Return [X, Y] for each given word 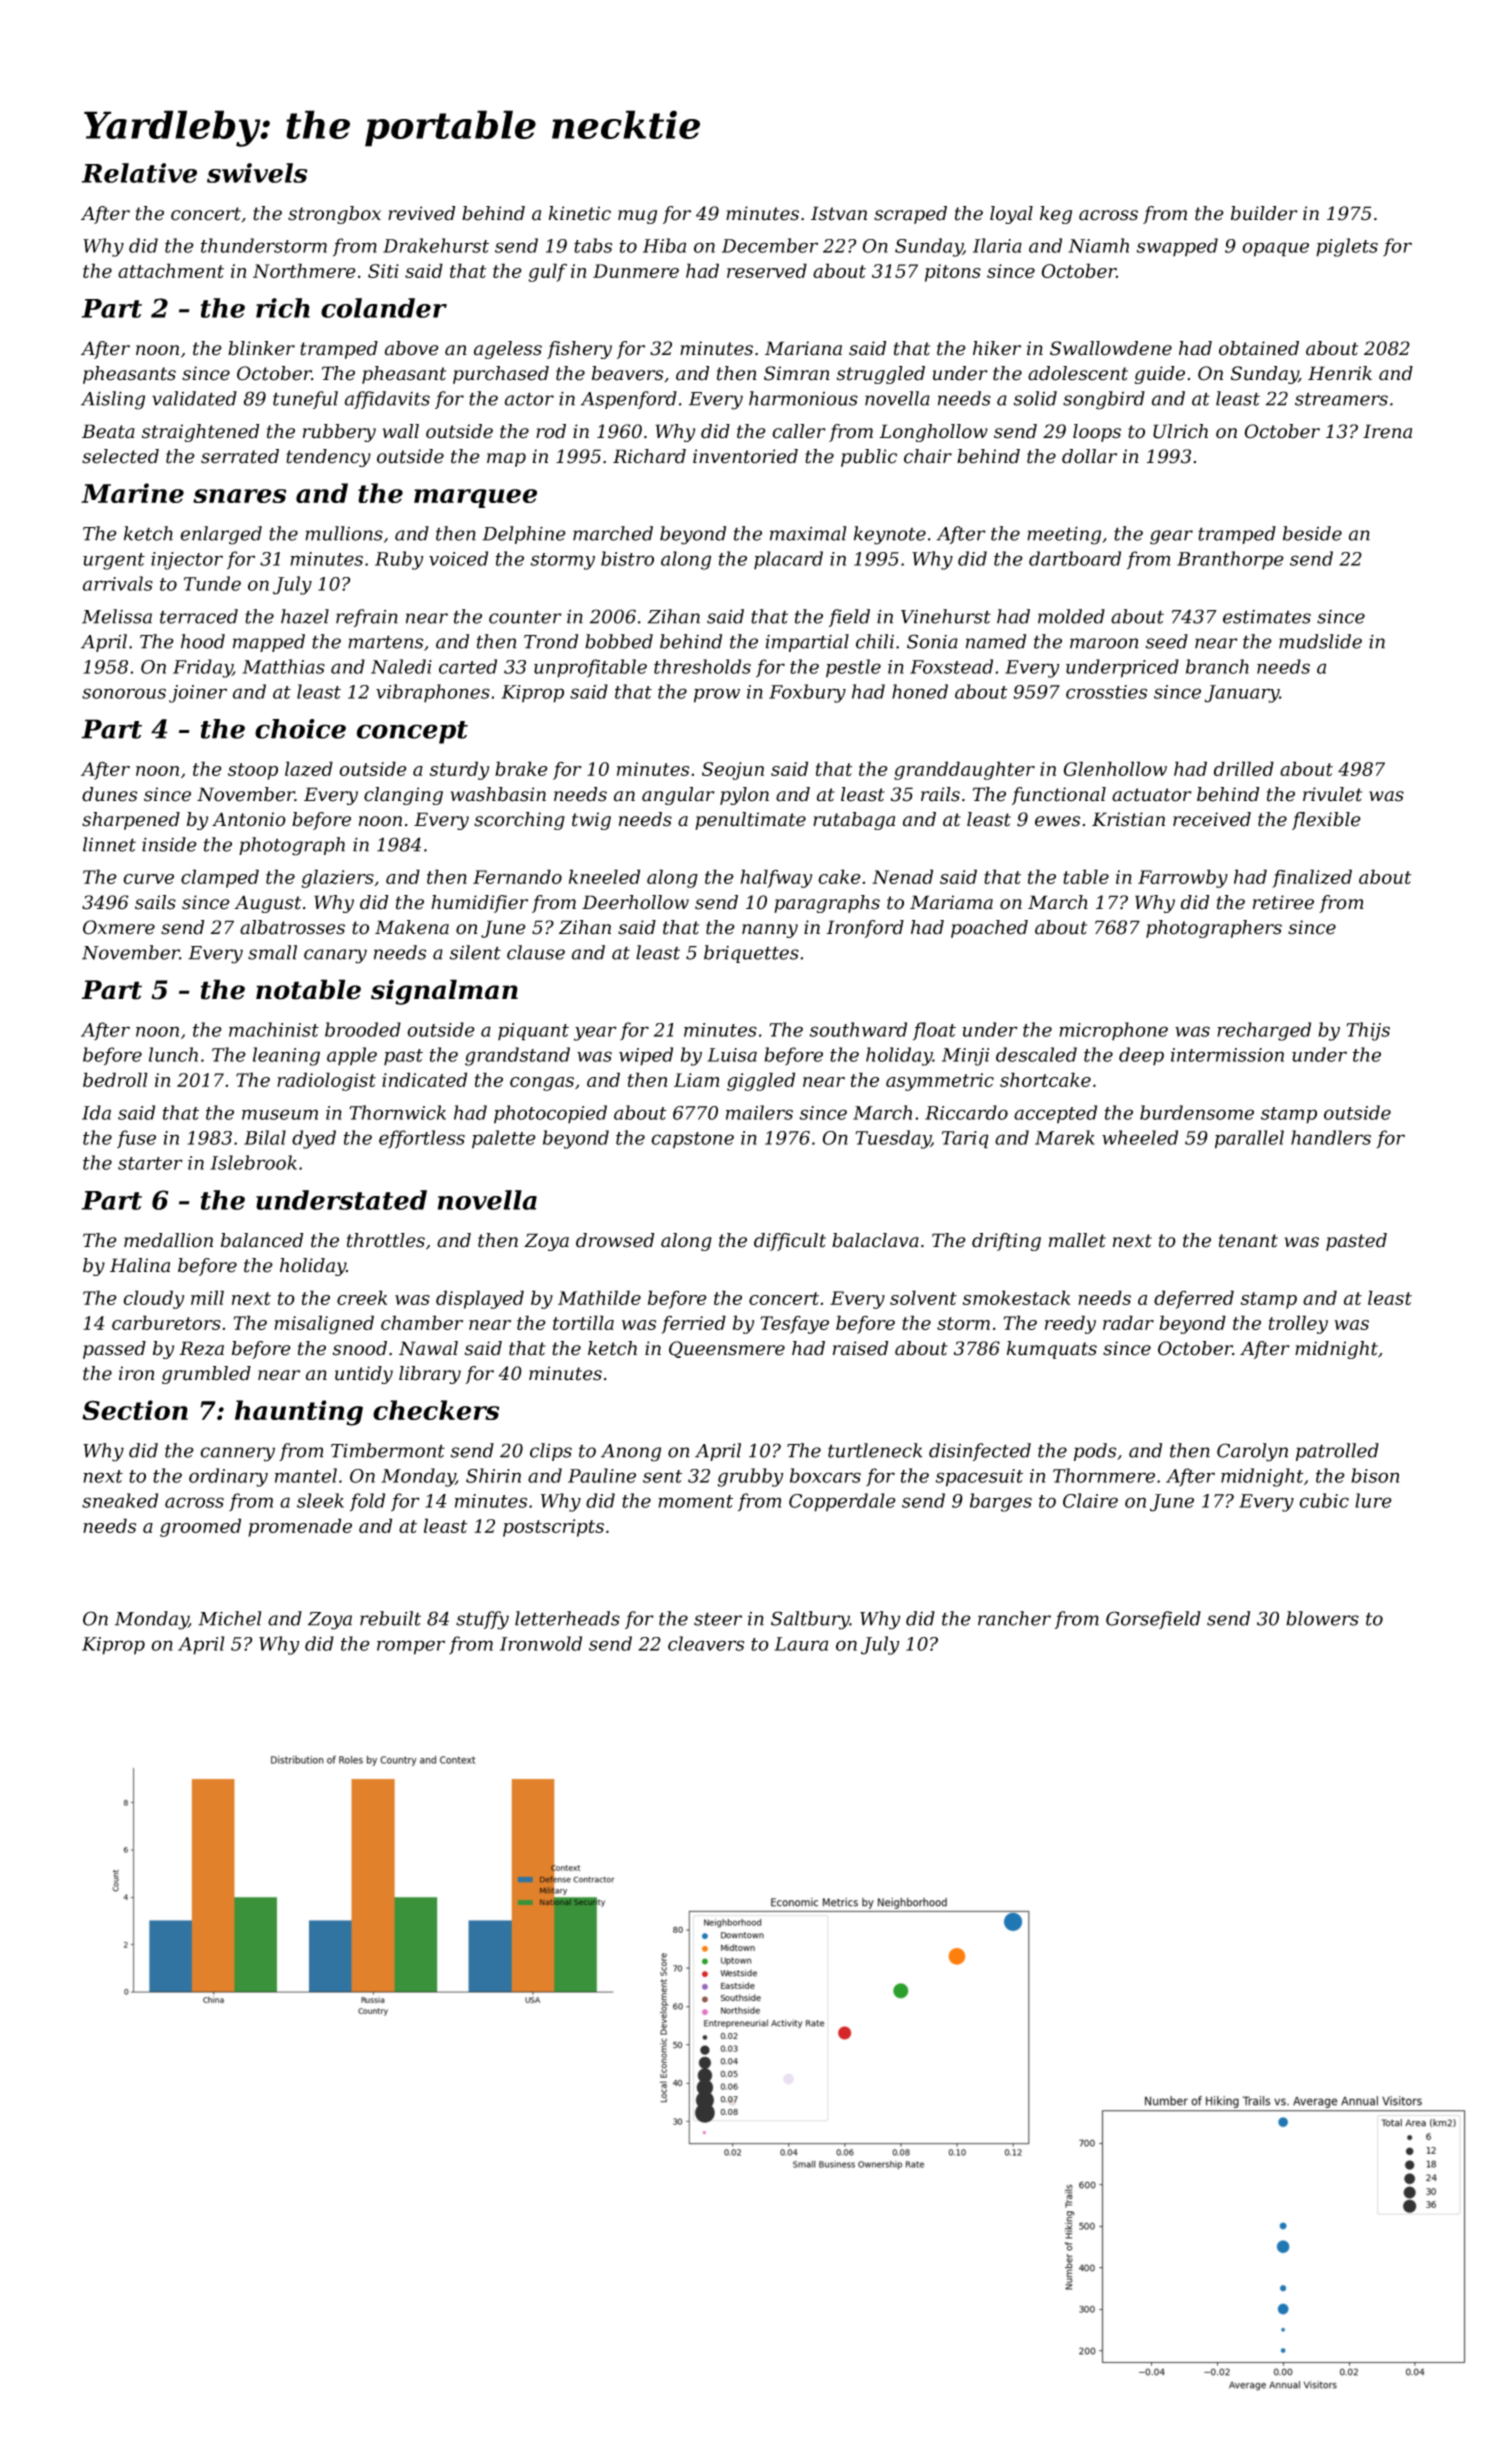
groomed [200, 1527]
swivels [257, 173]
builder [1264, 213]
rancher [1014, 1618]
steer [718, 1619]
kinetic [580, 213]
